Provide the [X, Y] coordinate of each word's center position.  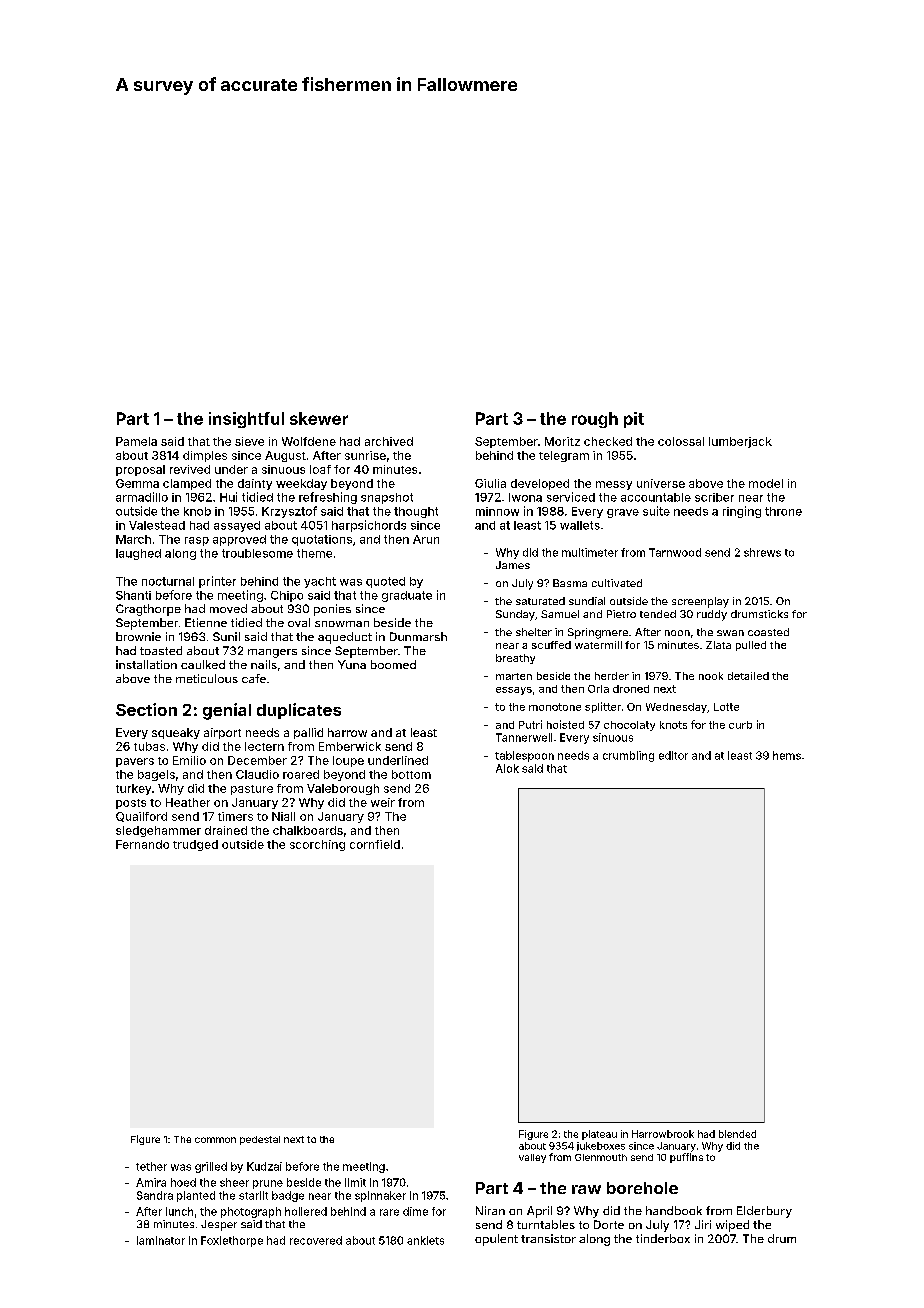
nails [264, 664]
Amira [151, 1182]
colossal [681, 441]
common [215, 1140]
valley [532, 1158]
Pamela [136, 441]
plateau [599, 1135]
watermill [598, 645]
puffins [686, 1158]
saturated [540, 601]
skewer [319, 418]
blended [737, 1134]
